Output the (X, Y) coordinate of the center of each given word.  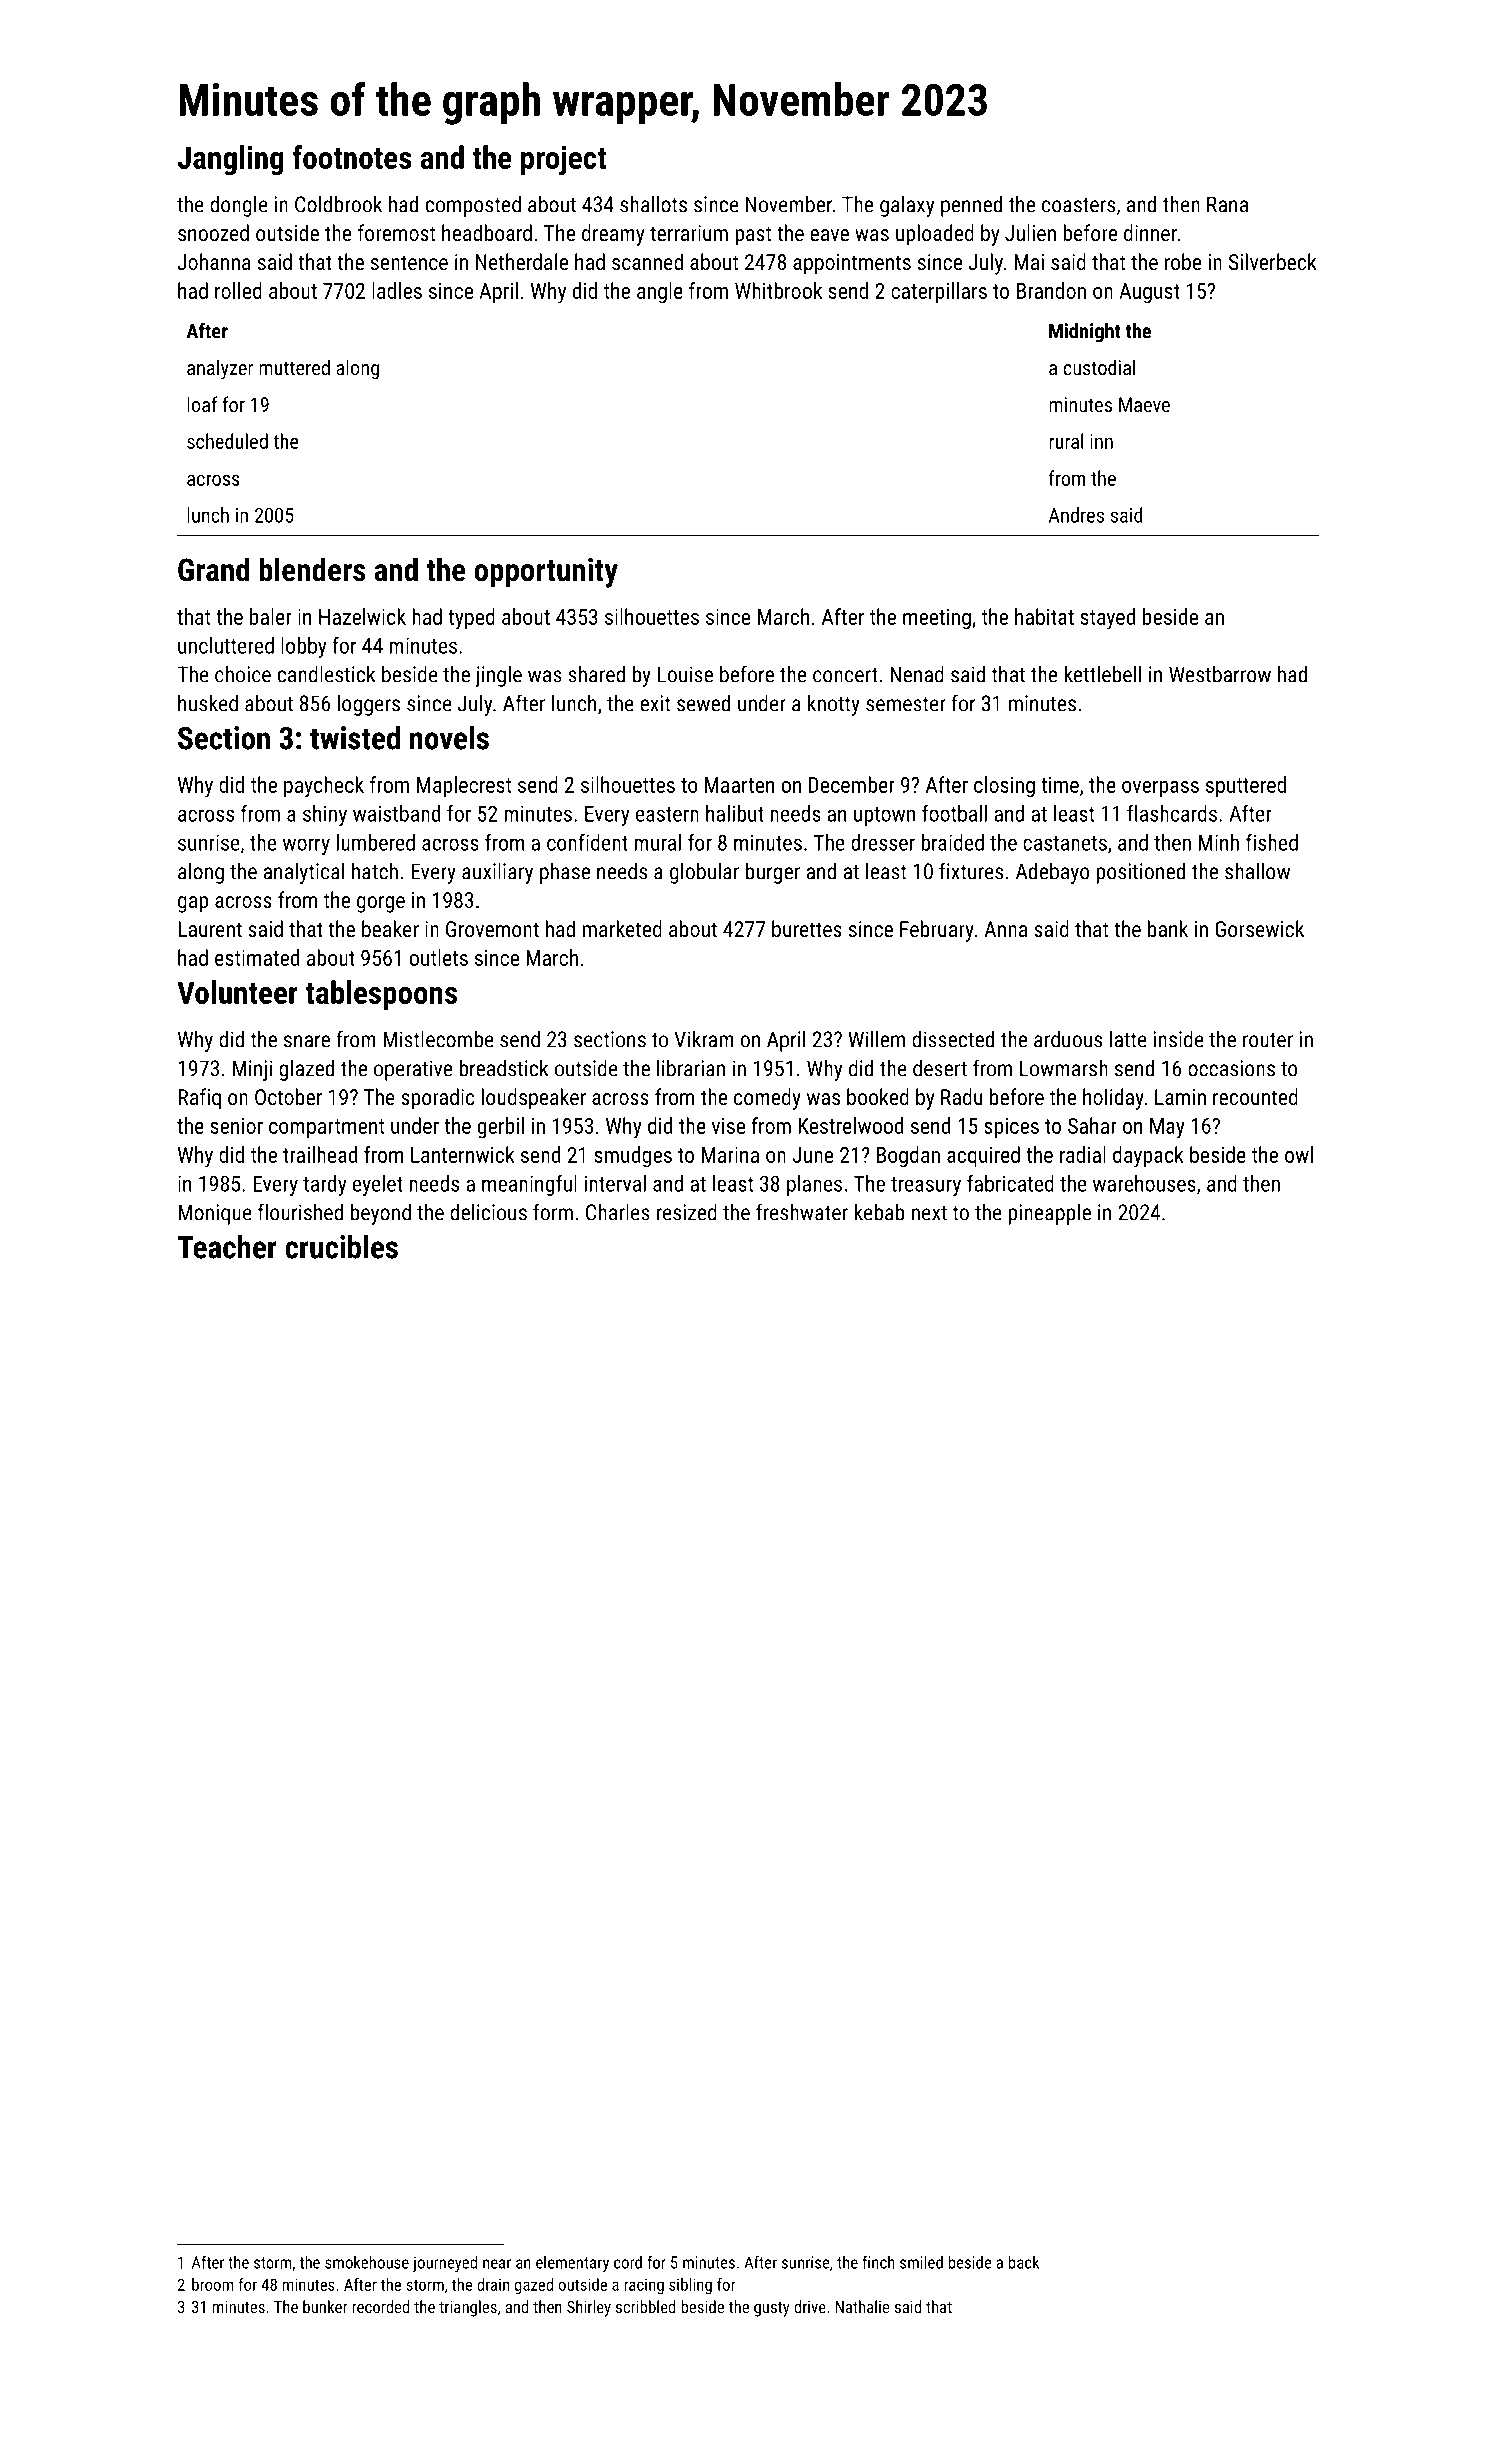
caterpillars (939, 292)
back (1024, 2262)
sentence (409, 262)
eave (829, 235)
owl (1299, 1154)
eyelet (378, 1185)
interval (615, 1183)
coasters (1078, 205)
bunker (325, 2306)
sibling (690, 2286)
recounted (1255, 1096)
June (812, 1155)
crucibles (341, 1247)
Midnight (1085, 333)
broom (212, 2284)
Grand (213, 569)
